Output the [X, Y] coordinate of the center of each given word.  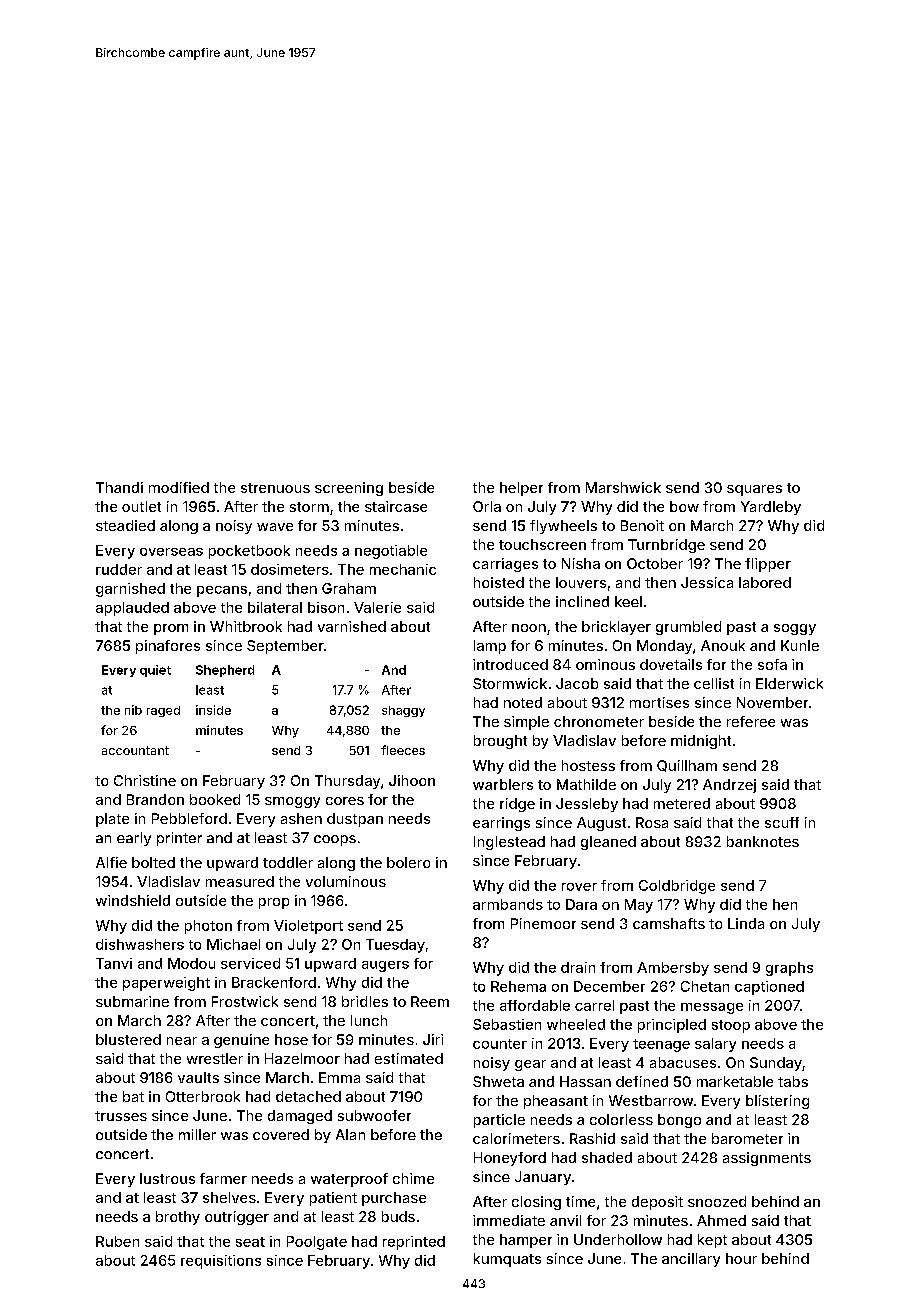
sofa [772, 664]
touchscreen [542, 544]
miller [197, 1134]
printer [179, 839]
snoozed [717, 1201]
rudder [119, 569]
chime [413, 1178]
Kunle [800, 645]
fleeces [403, 750]
